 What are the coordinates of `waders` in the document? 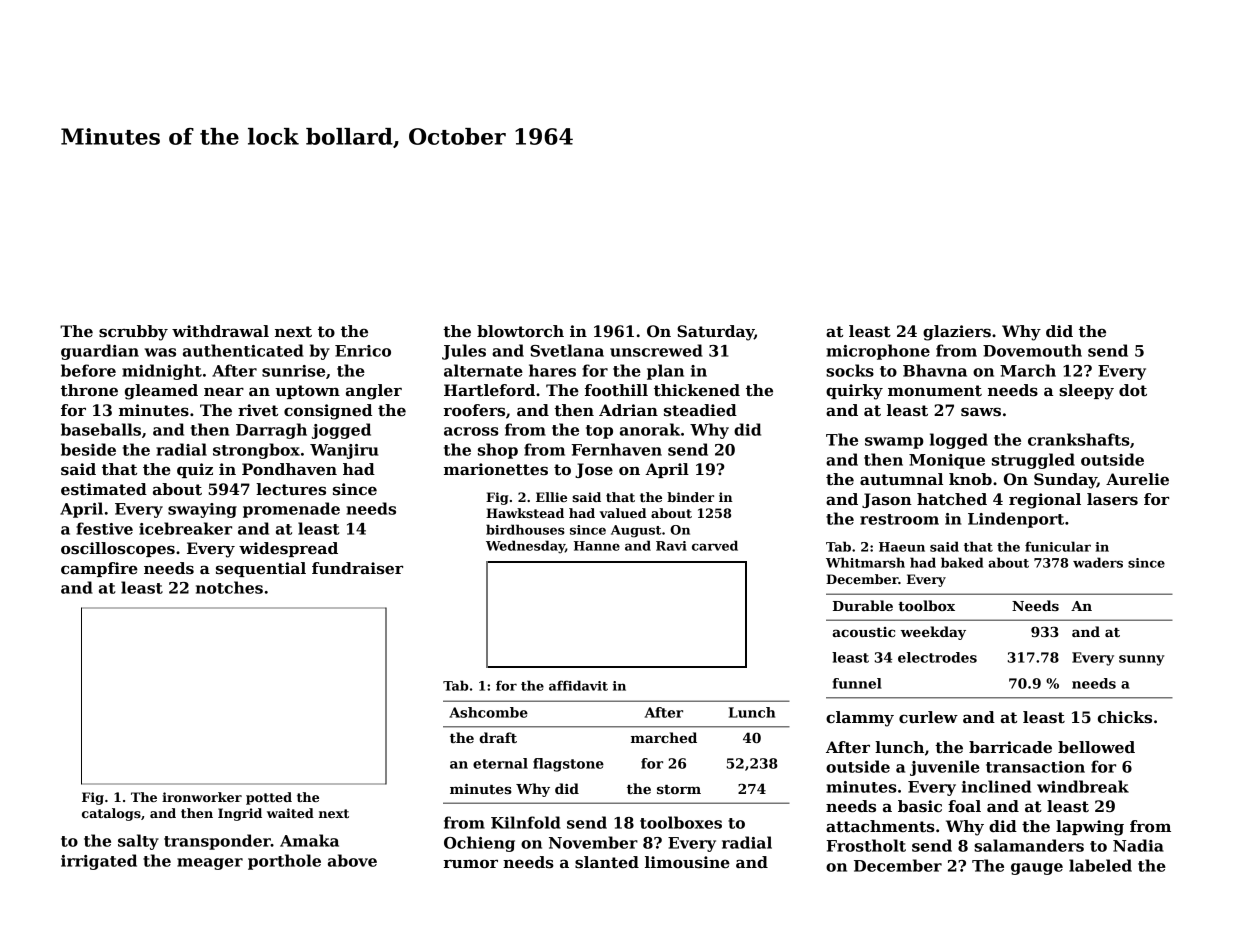 It's located at (1098, 562).
